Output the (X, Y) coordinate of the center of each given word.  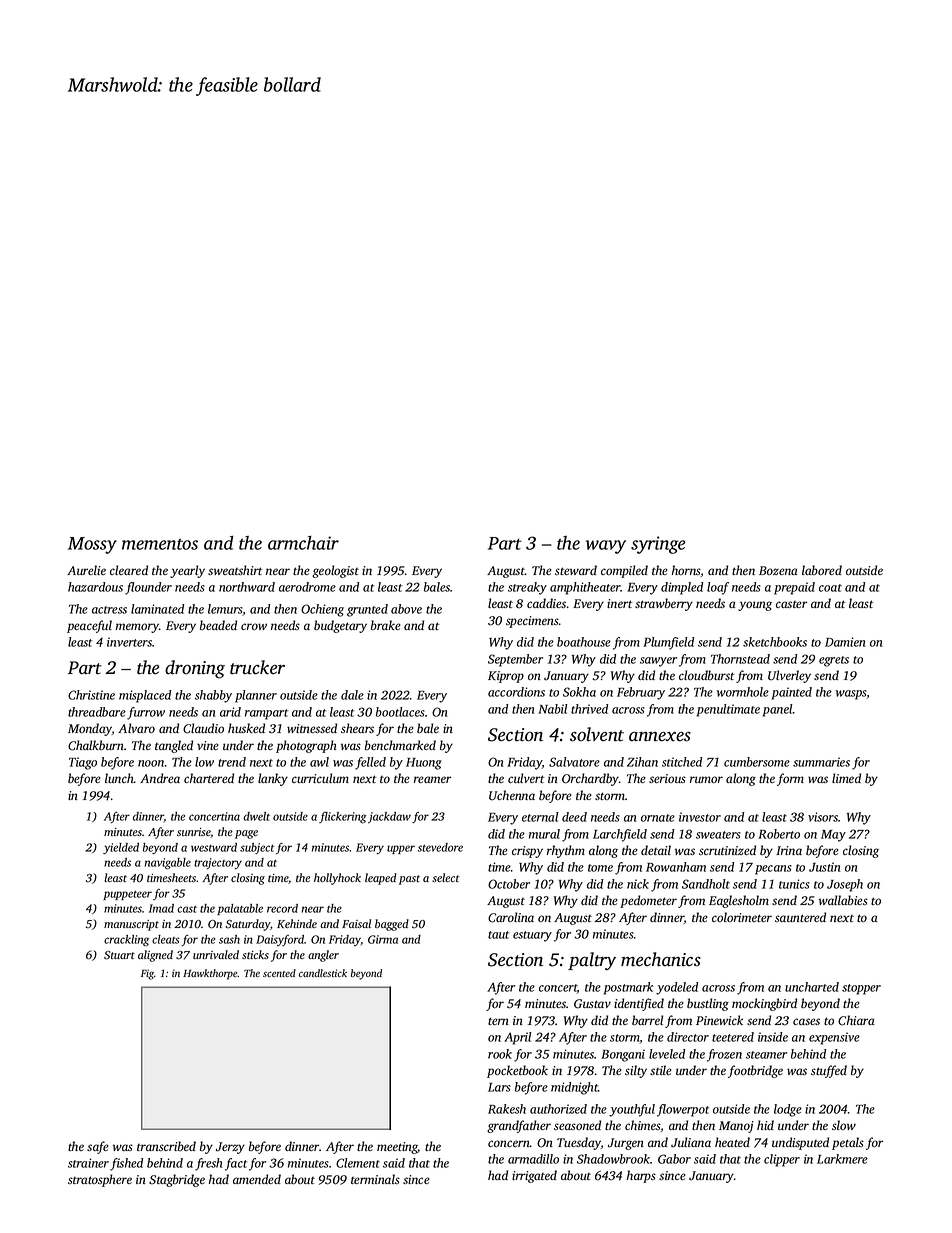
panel (778, 710)
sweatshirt (235, 570)
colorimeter (742, 917)
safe (98, 1147)
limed (846, 778)
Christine (91, 695)
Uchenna (512, 795)
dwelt (256, 816)
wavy (606, 547)
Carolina (511, 917)
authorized (558, 1109)
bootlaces (400, 712)
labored (822, 570)
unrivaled (216, 954)
